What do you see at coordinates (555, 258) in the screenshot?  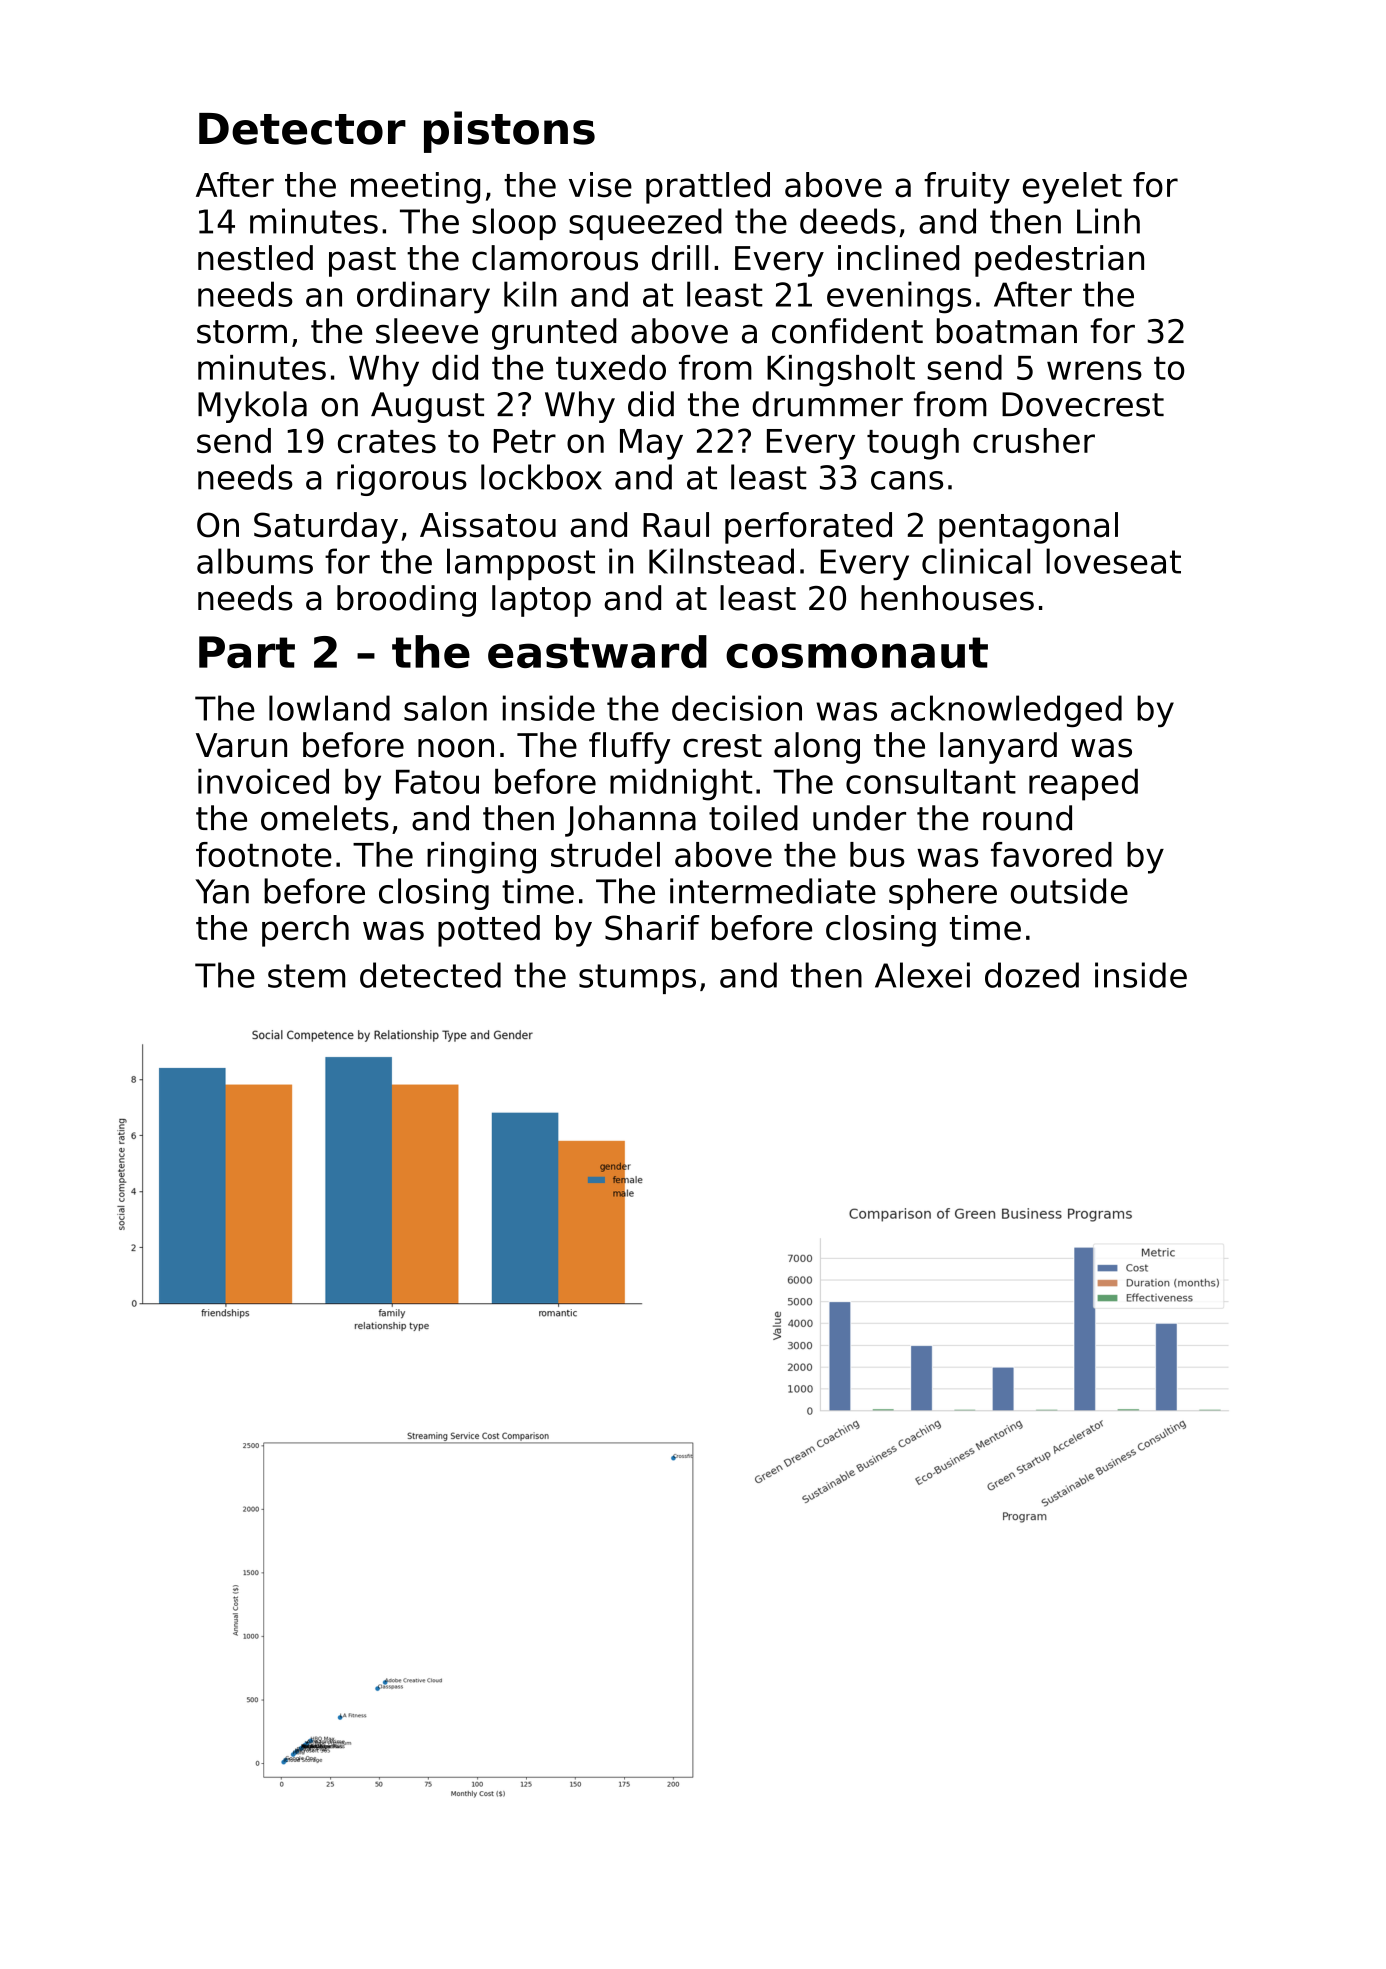 I see `clamorous` at bounding box center [555, 258].
